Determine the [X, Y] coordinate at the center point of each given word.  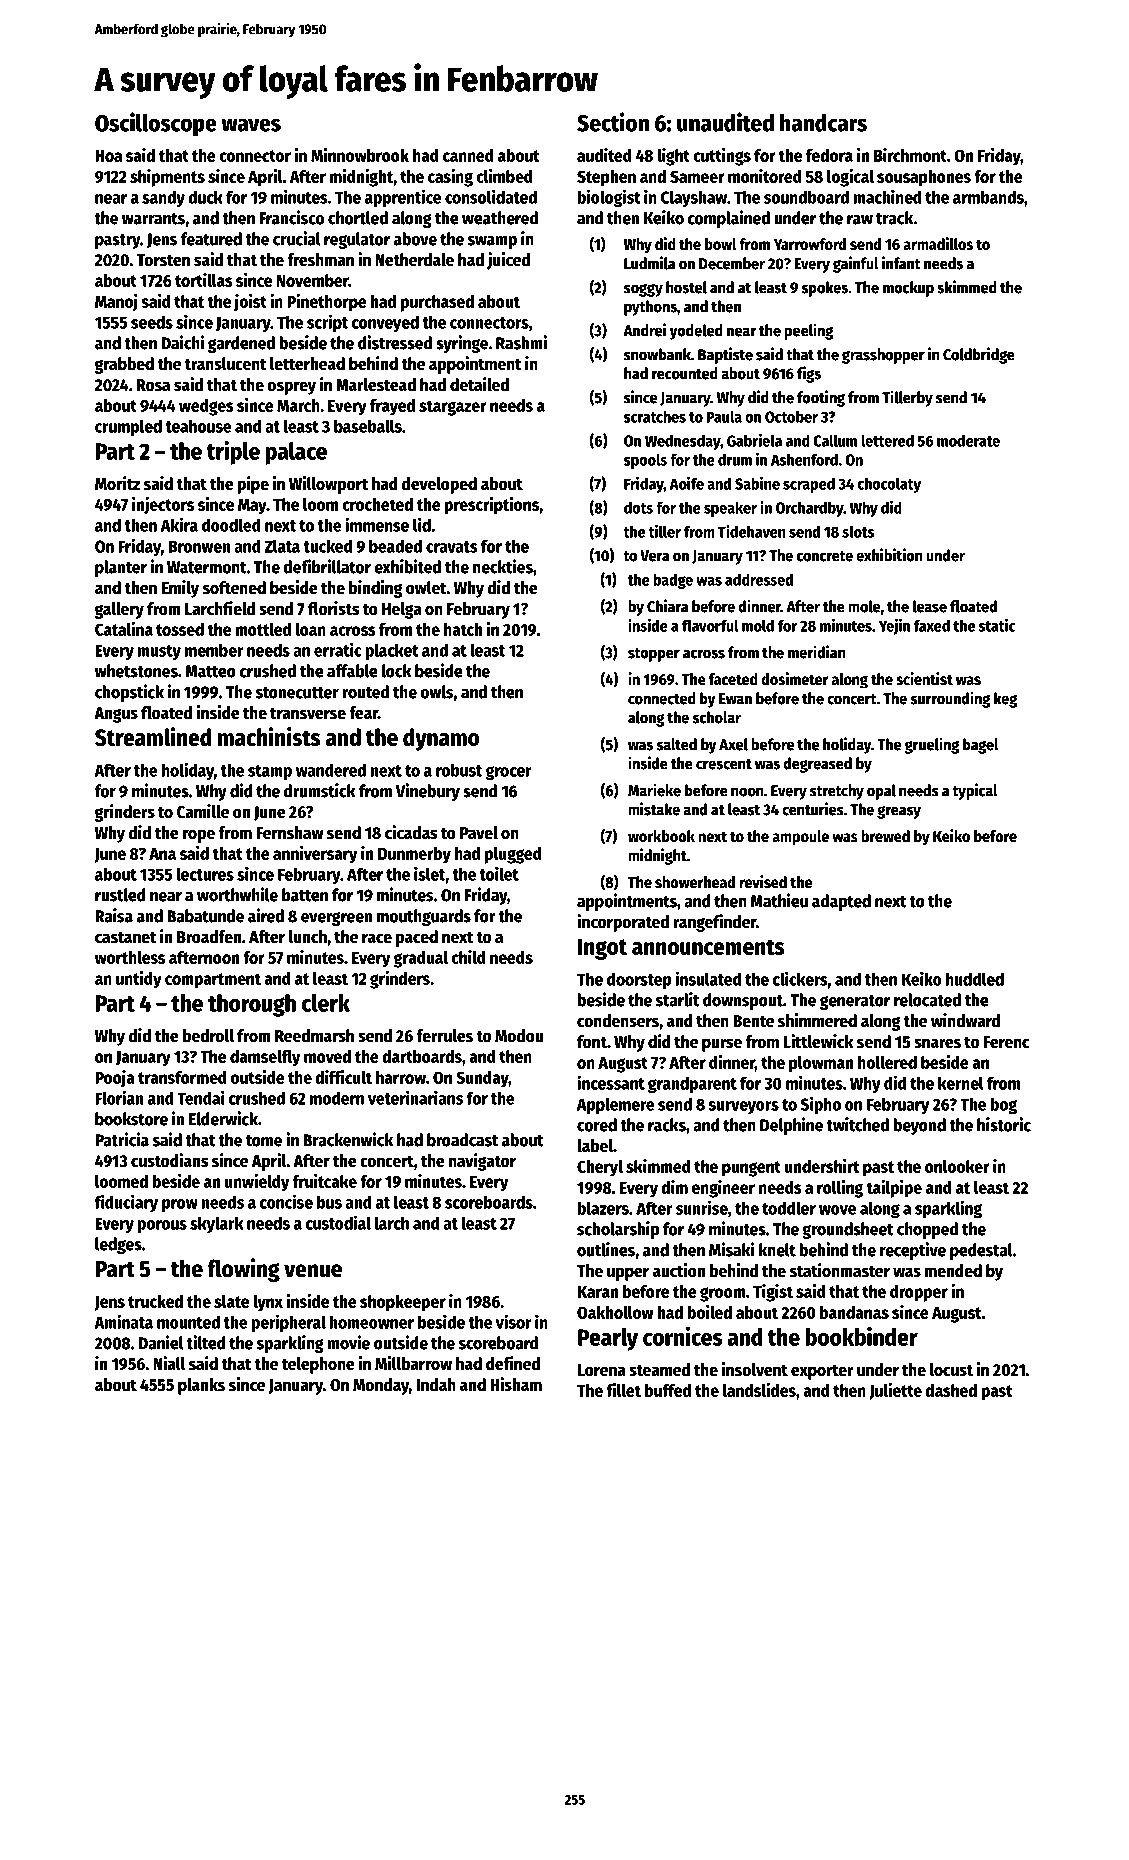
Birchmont [910, 155]
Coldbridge [979, 355]
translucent [225, 364]
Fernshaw [290, 833]
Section [613, 122]
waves [251, 125]
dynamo [441, 739]
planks [201, 1386]
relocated [927, 1000]
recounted [685, 373]
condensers [618, 1021]
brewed [885, 836]
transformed [182, 1077]
